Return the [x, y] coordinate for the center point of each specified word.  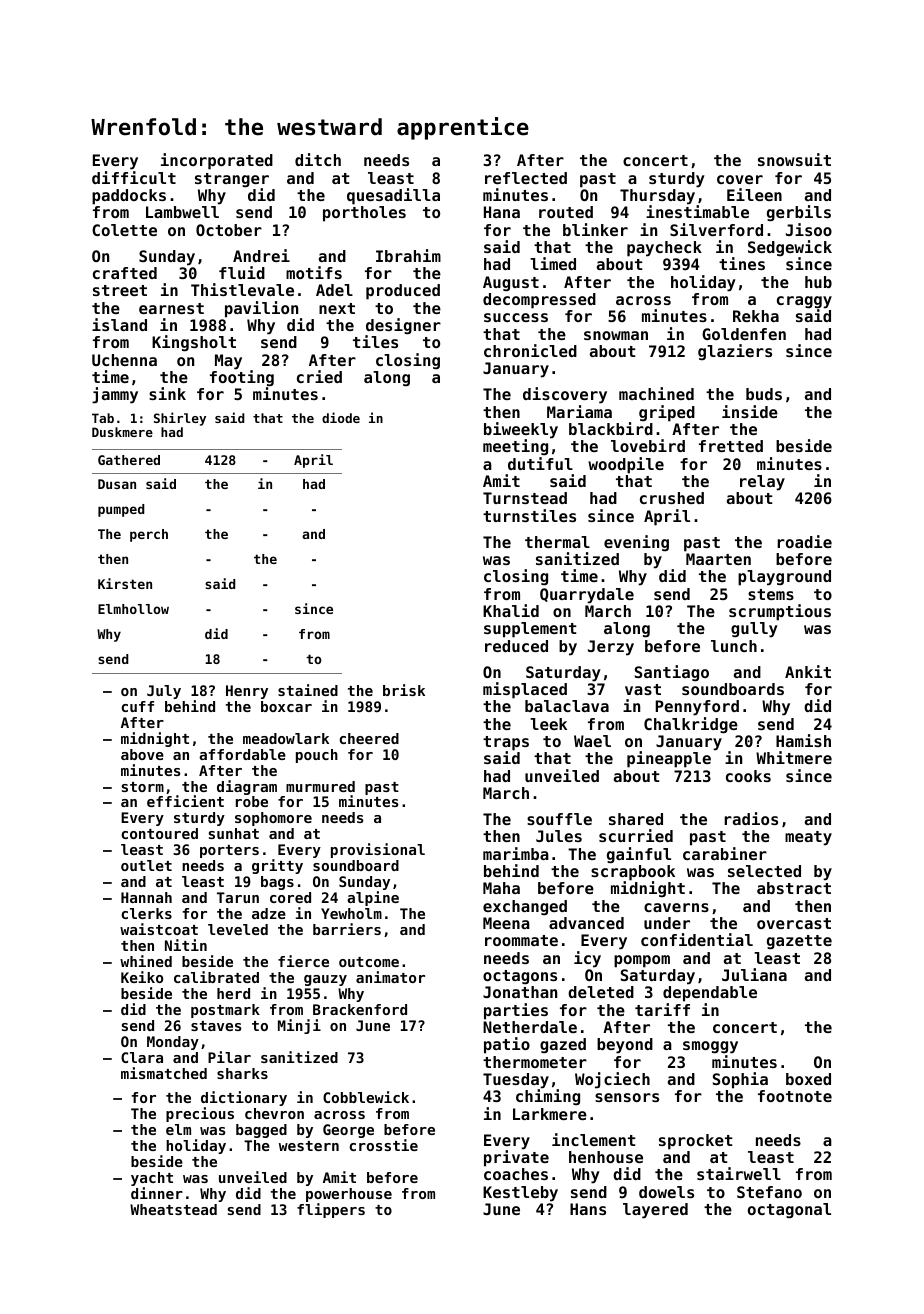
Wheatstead [173, 1209]
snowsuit [794, 159]
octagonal [789, 1211]
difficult [134, 177]
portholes [364, 214]
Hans [588, 1209]
